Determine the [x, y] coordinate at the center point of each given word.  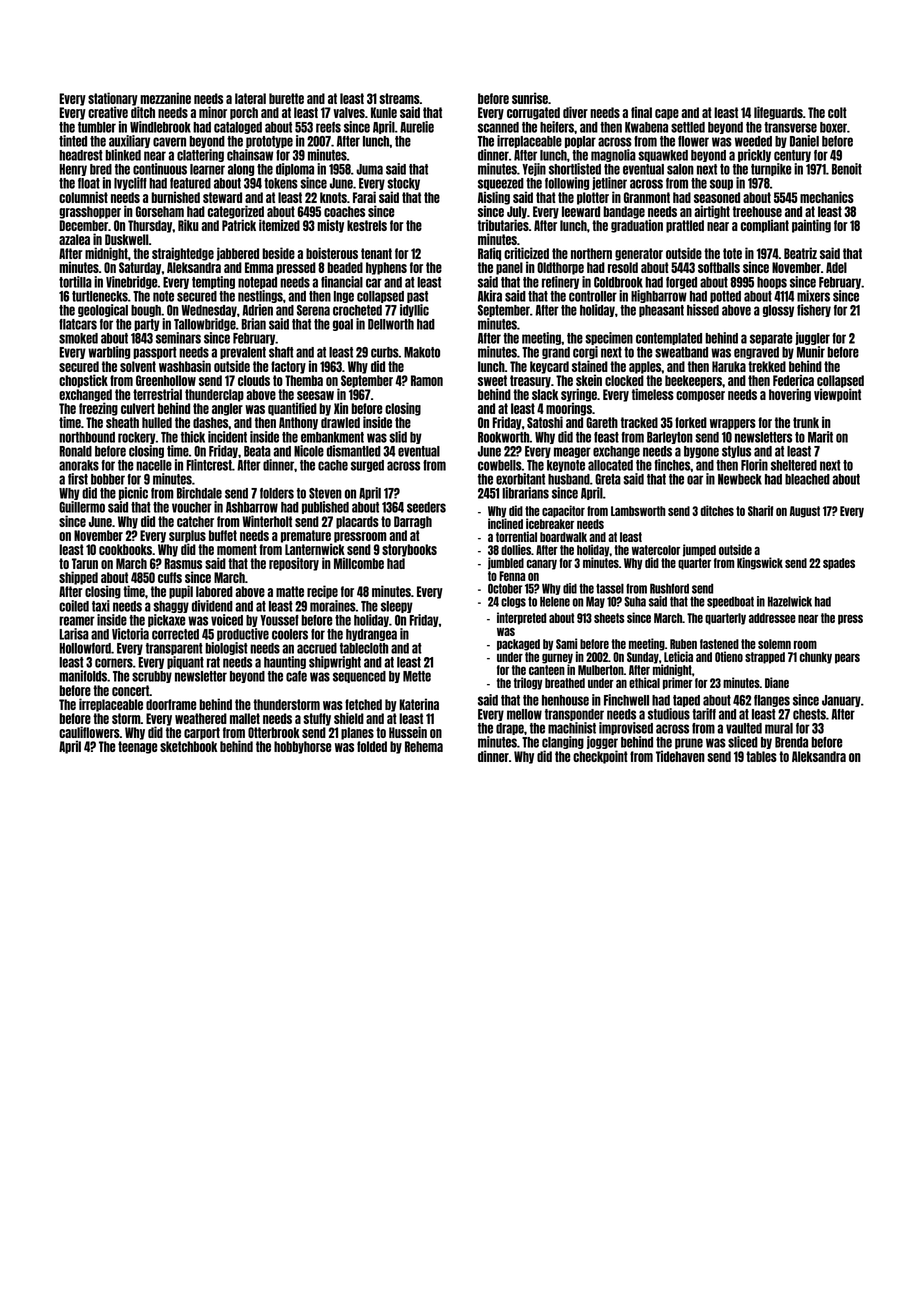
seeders [426, 507]
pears [847, 659]
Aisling [494, 198]
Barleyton [670, 438]
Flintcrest [209, 465]
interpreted [521, 618]
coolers [290, 634]
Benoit [847, 169]
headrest [81, 155]
